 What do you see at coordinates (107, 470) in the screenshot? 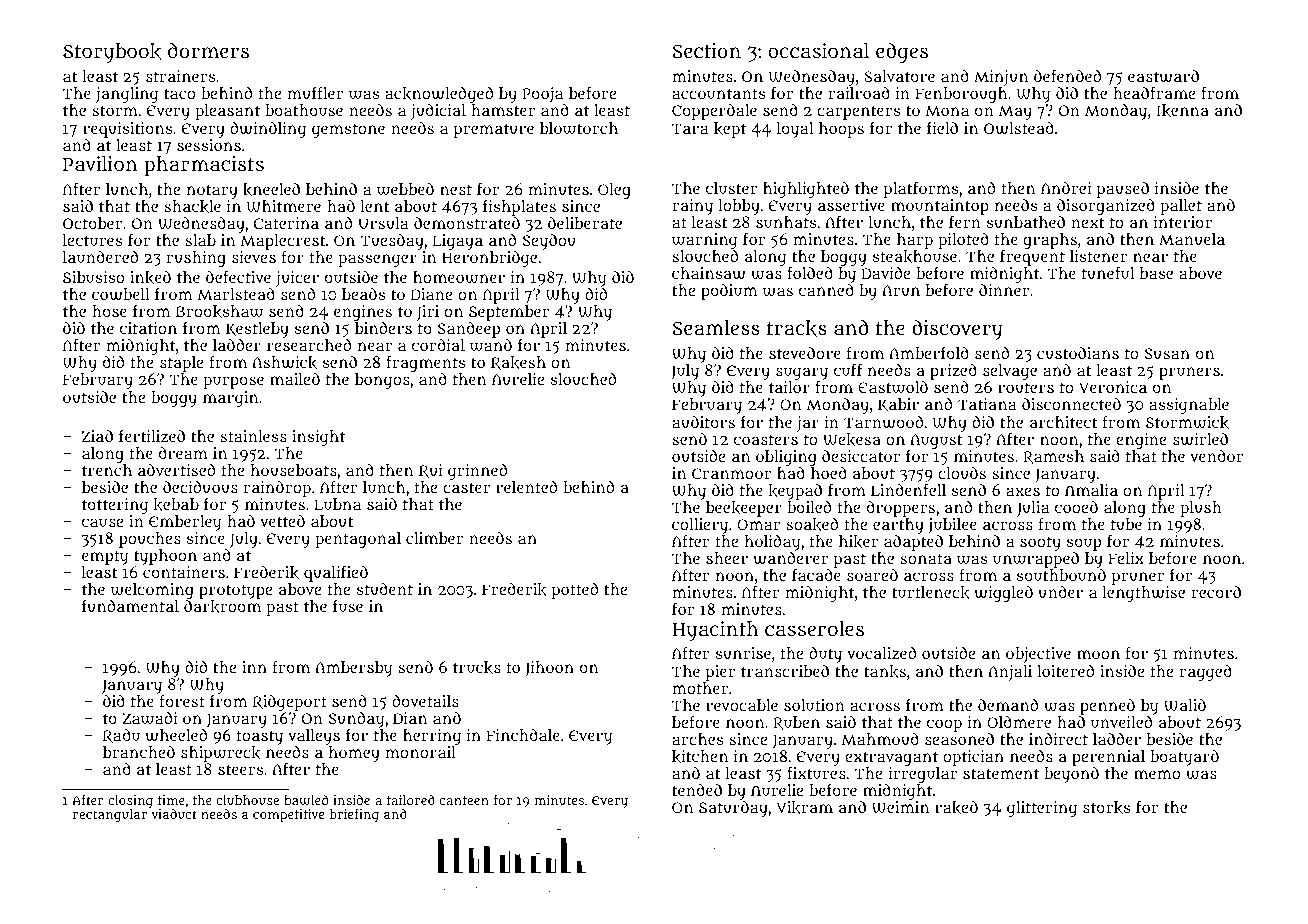
I see `trench` at bounding box center [107, 470].
